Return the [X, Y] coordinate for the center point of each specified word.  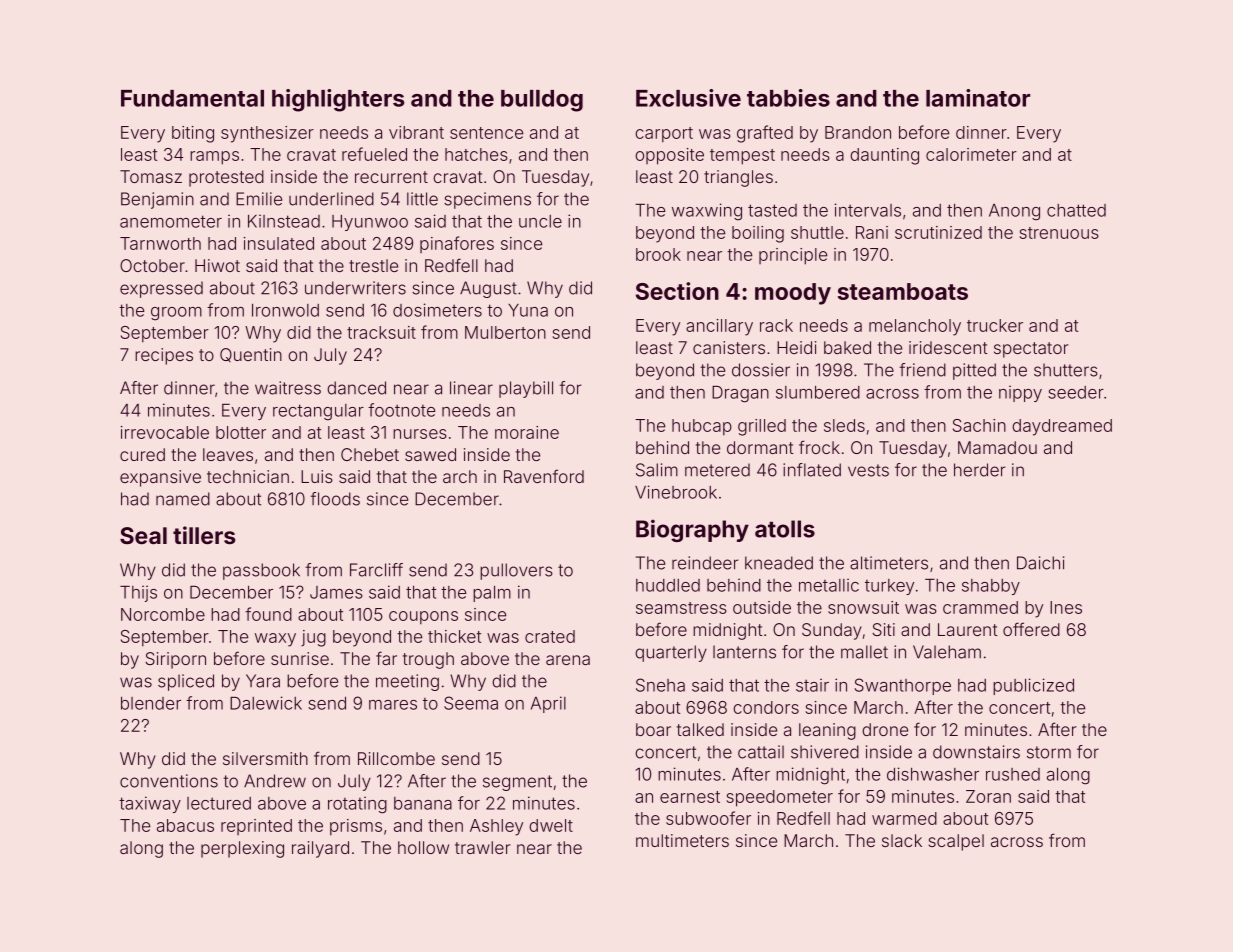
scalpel [956, 842]
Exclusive [688, 98]
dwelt [551, 825]
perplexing [242, 849]
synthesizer [267, 134]
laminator [978, 98]
